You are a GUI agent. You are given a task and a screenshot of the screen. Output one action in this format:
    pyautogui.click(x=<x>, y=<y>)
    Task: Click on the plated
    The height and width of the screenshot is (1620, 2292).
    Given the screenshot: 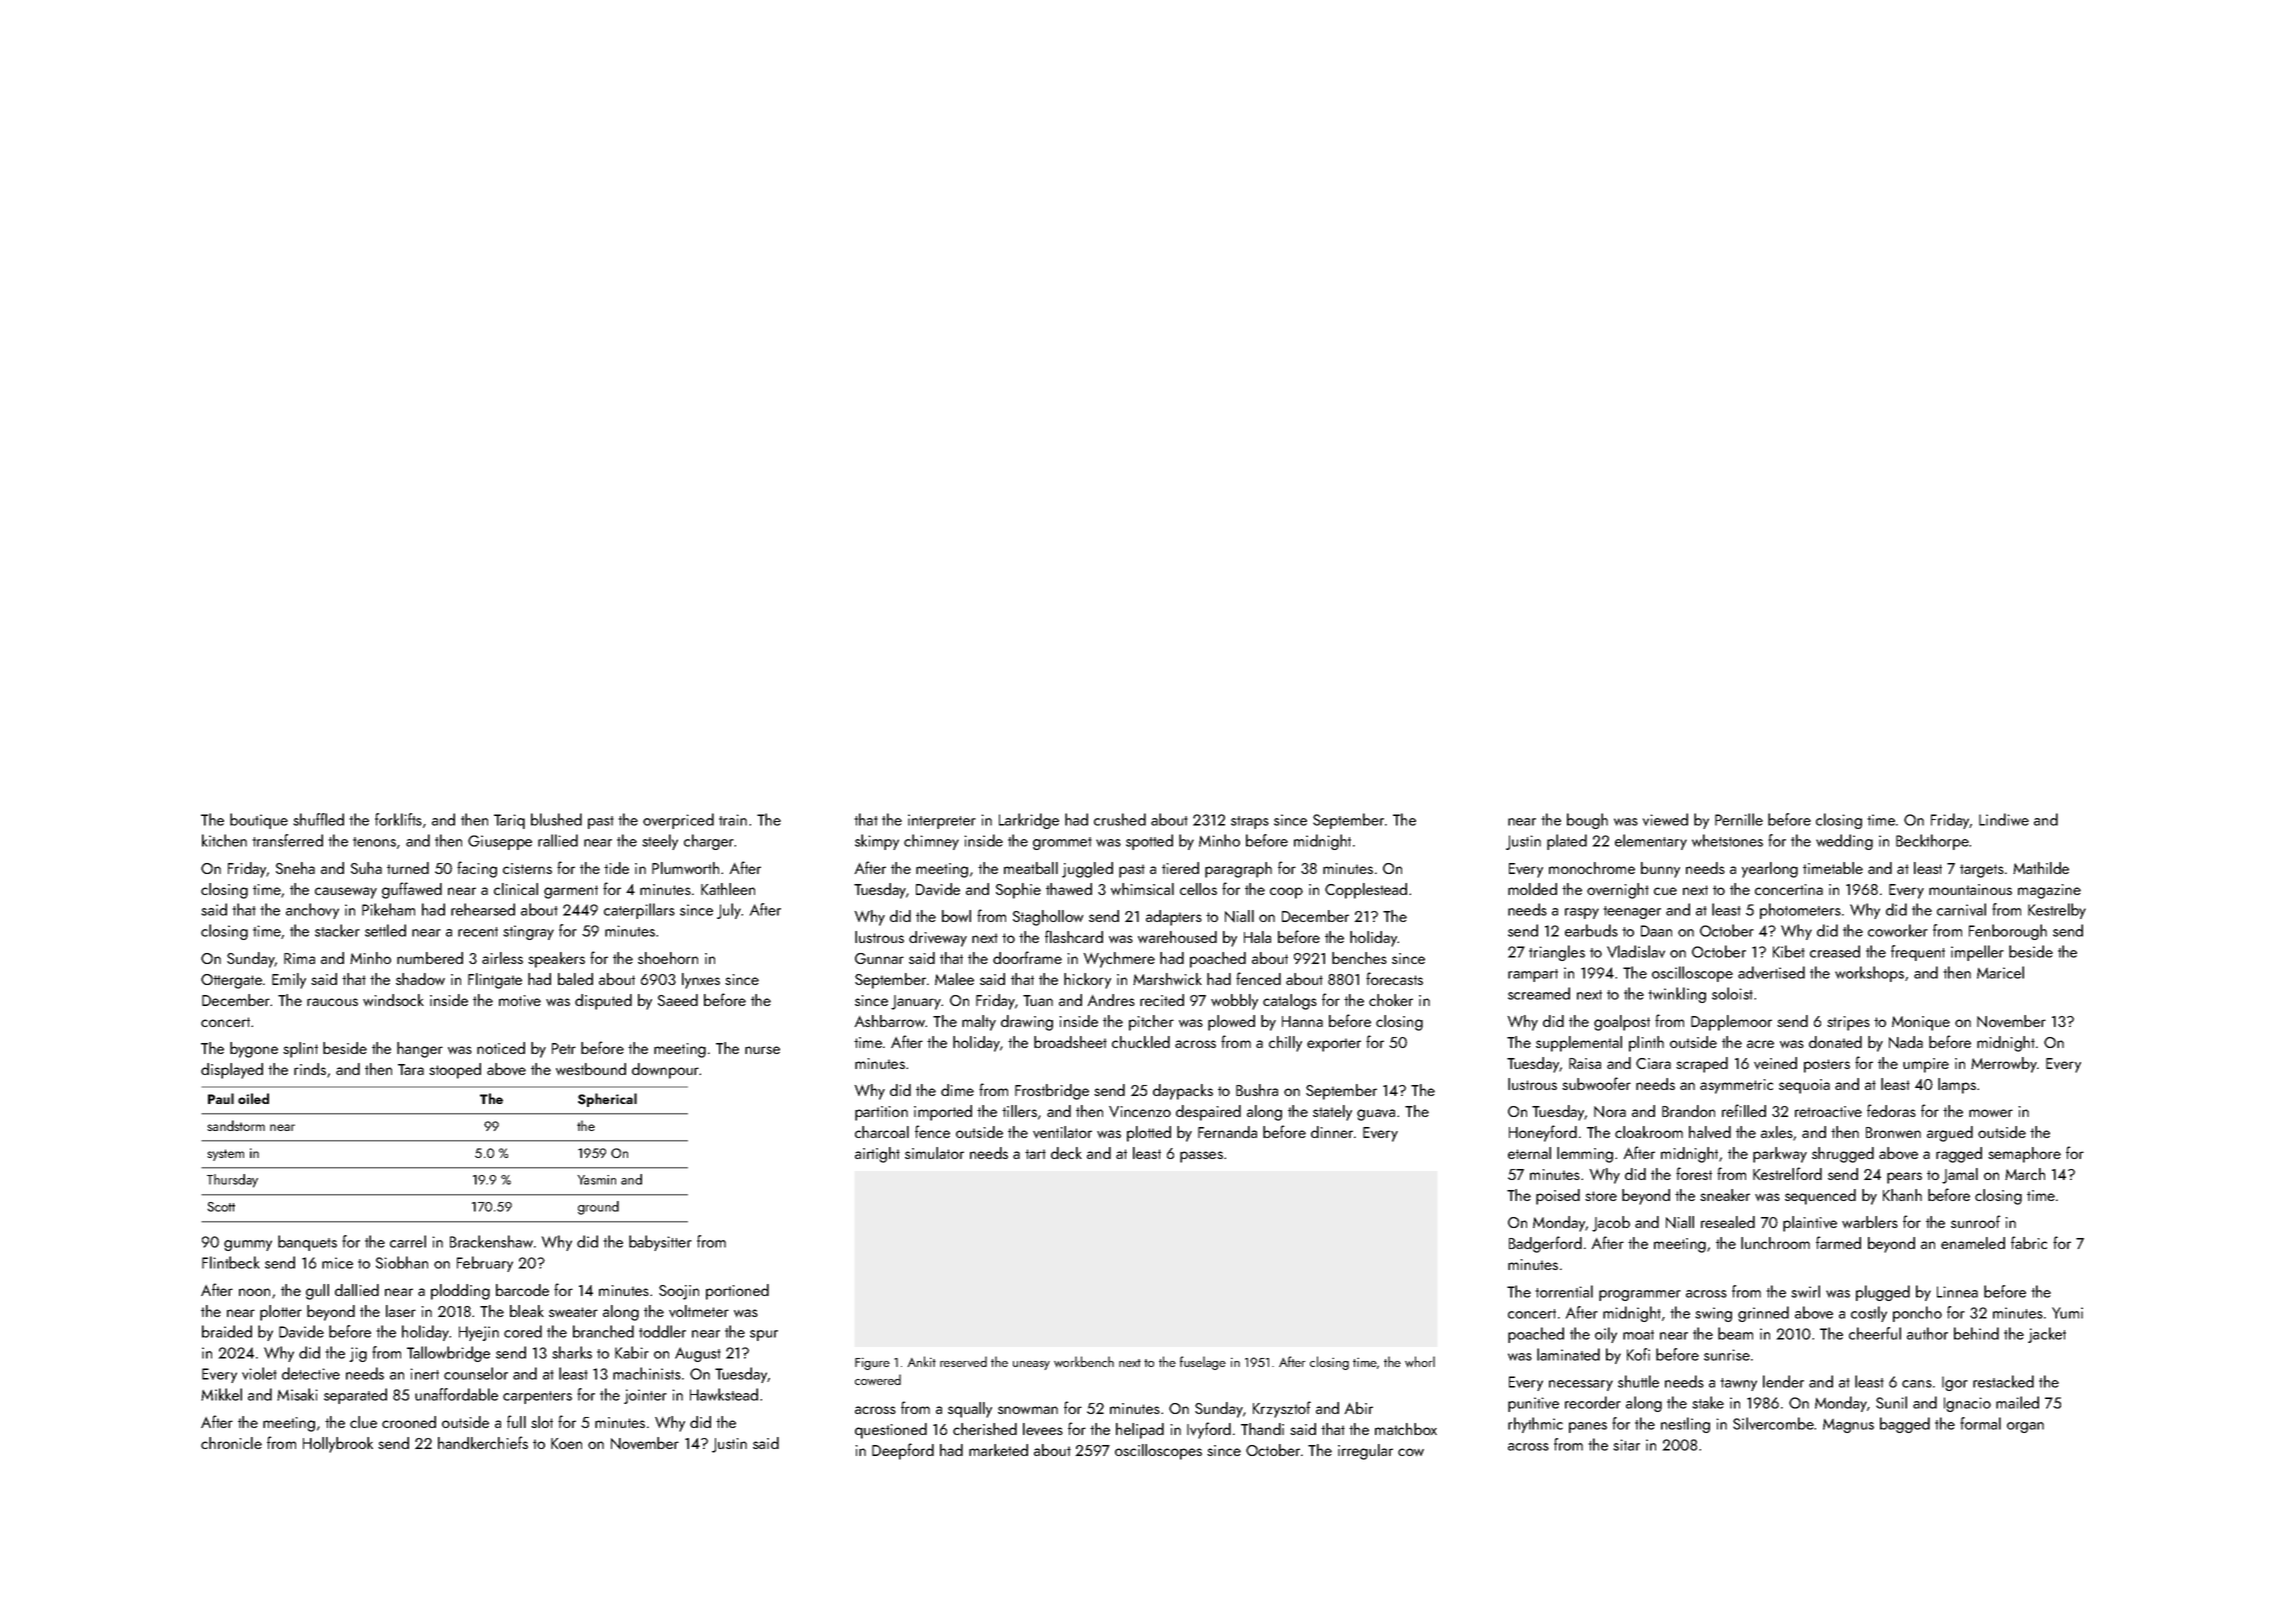 What is the action you would take?
    pyautogui.click(x=1567, y=842)
